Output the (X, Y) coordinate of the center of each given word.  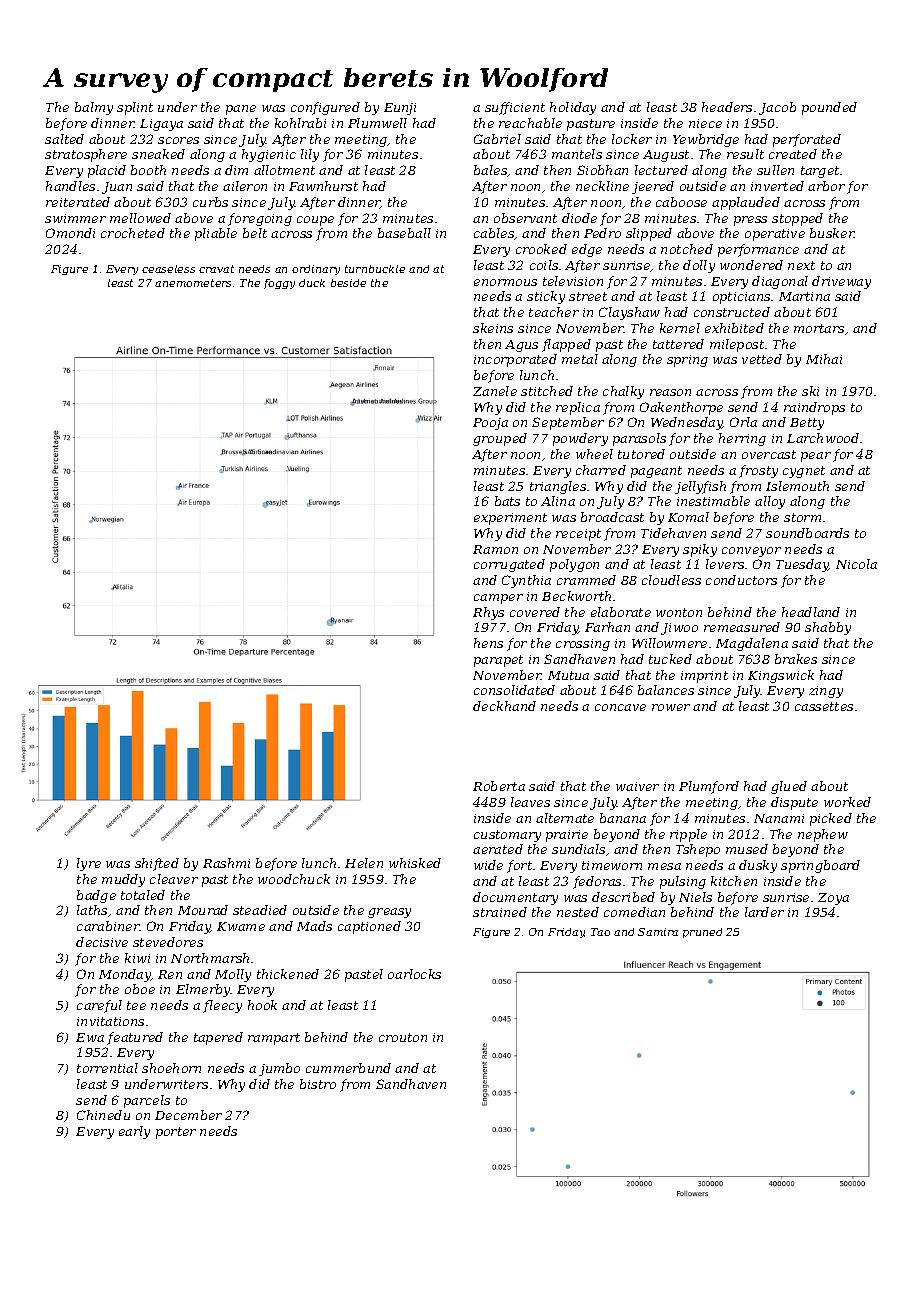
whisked (415, 863)
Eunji (400, 109)
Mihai (824, 359)
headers (727, 107)
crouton (403, 1037)
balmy (94, 108)
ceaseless (168, 269)
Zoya (833, 899)
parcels (147, 1101)
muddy (123, 880)
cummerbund (348, 1068)
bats (507, 501)
